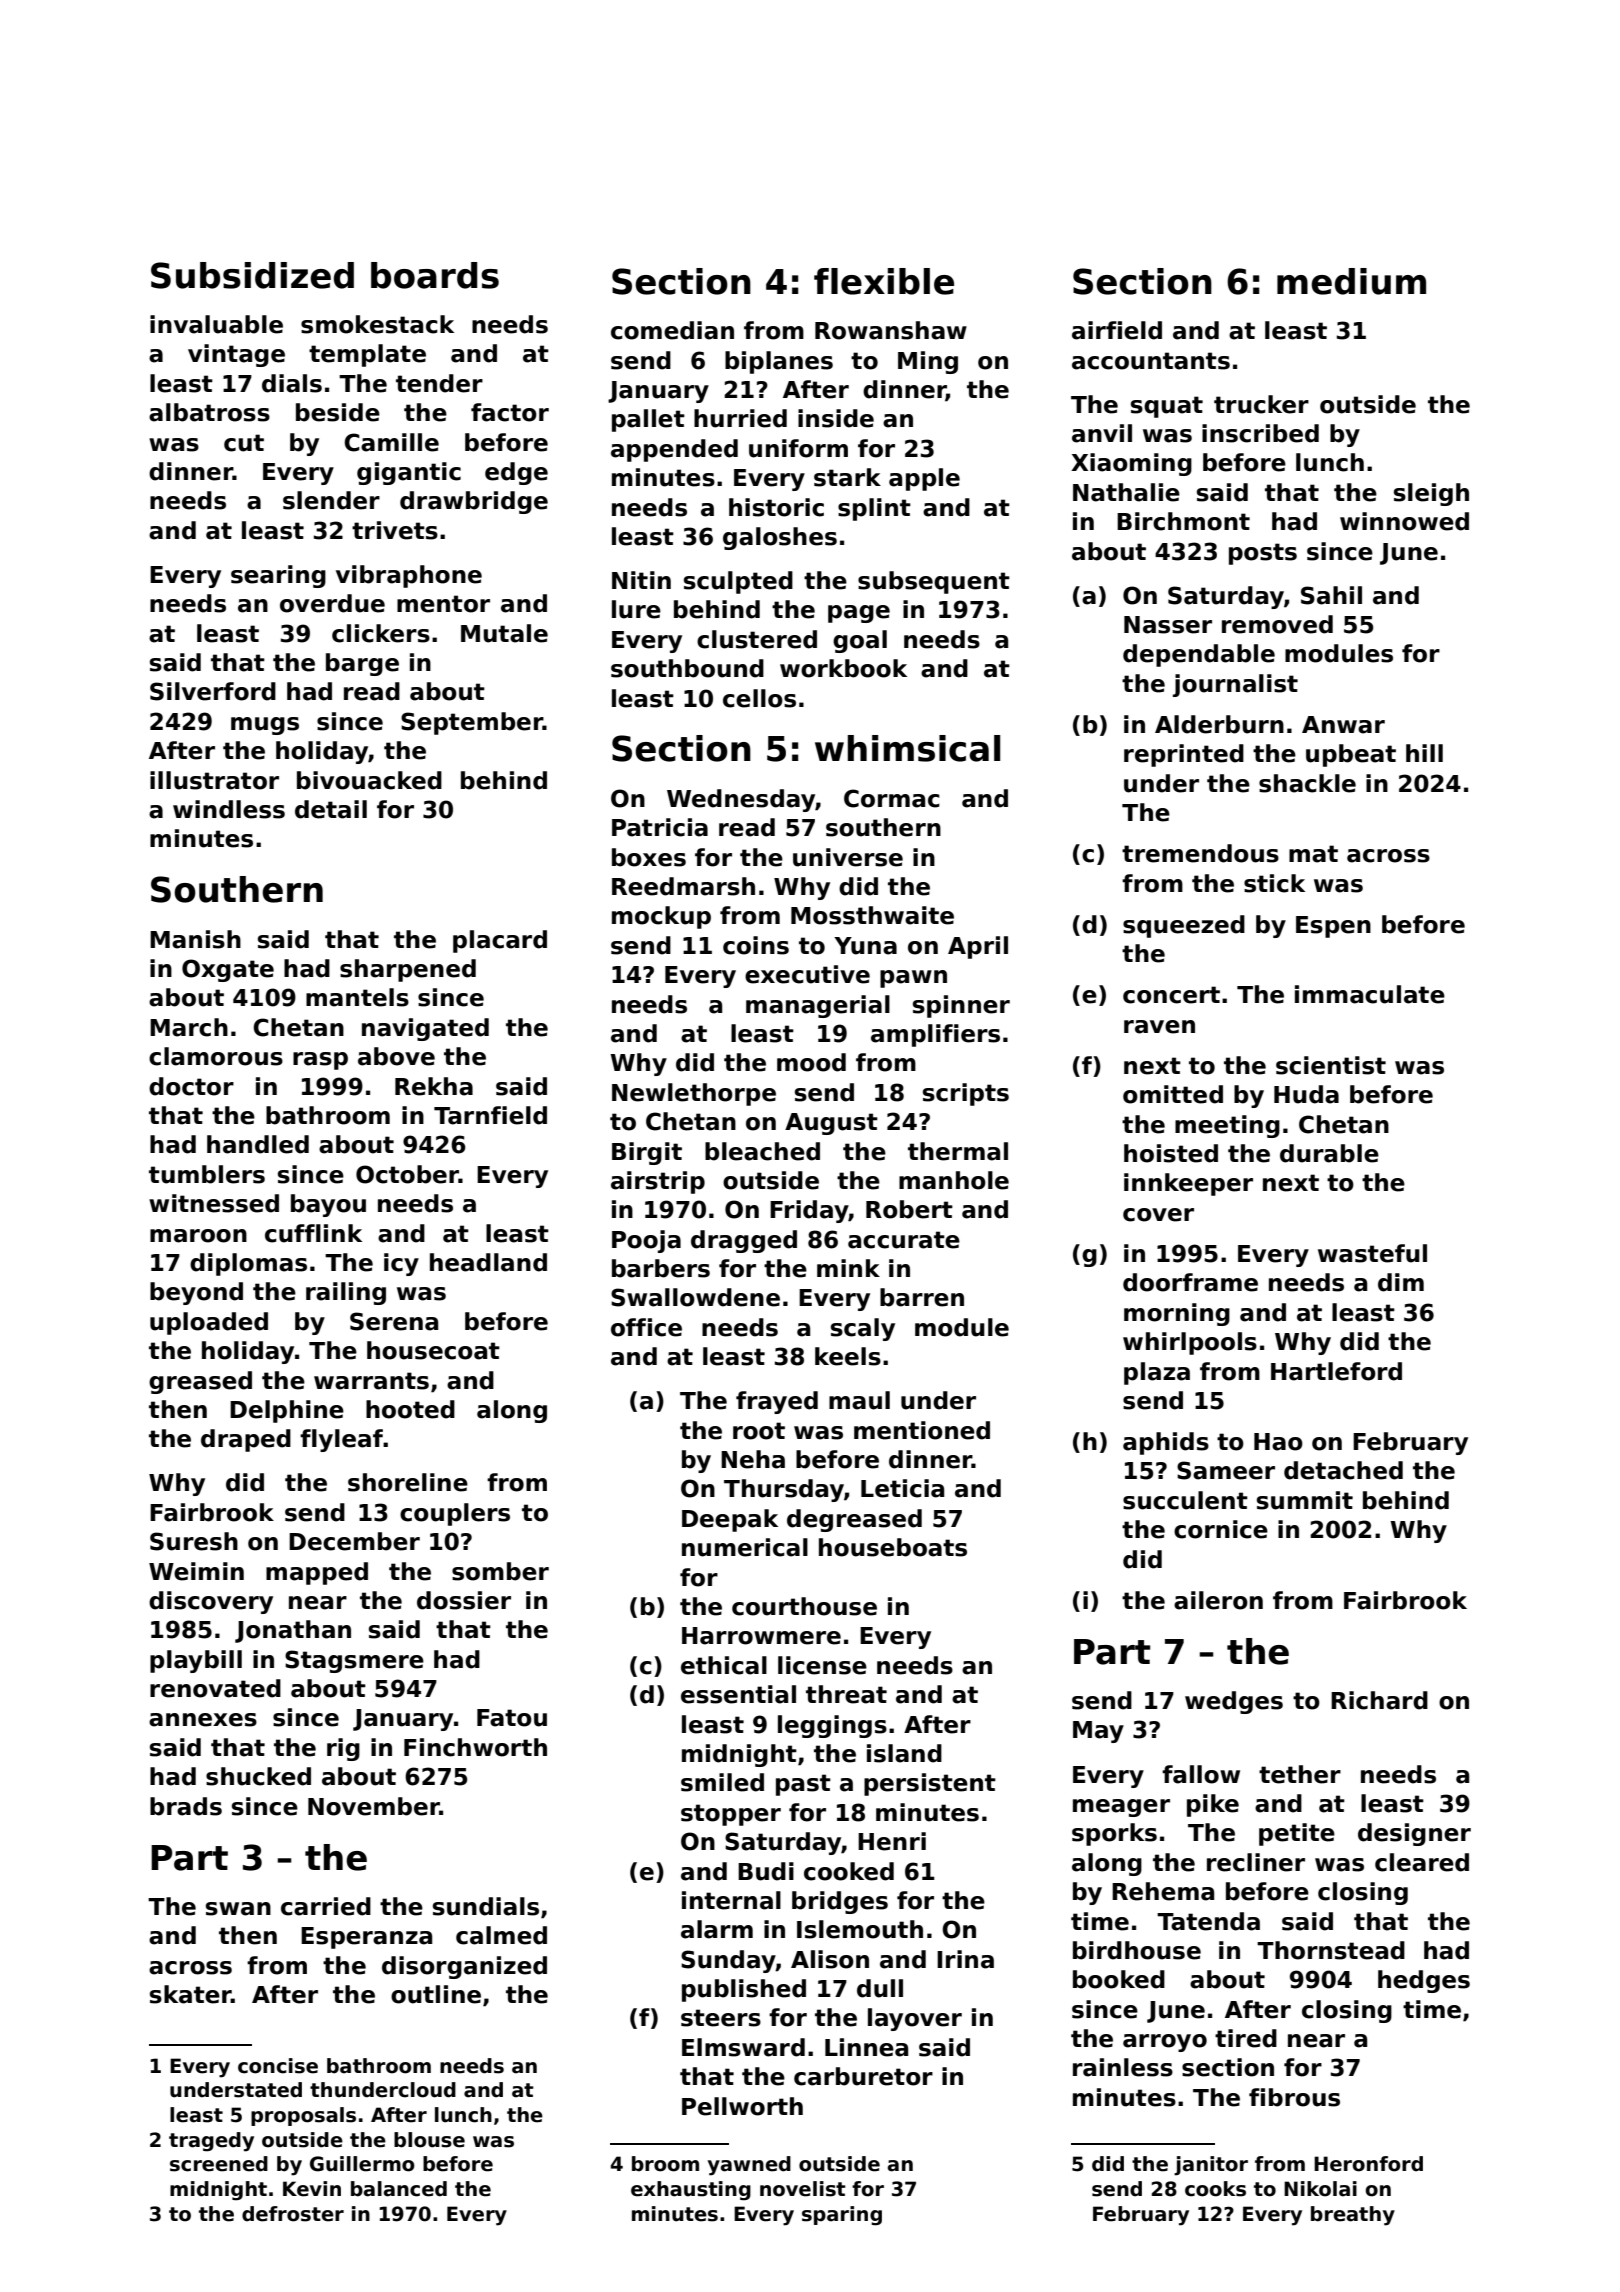  What do you see at coordinates (500, 941) in the image?
I see `placard` at bounding box center [500, 941].
